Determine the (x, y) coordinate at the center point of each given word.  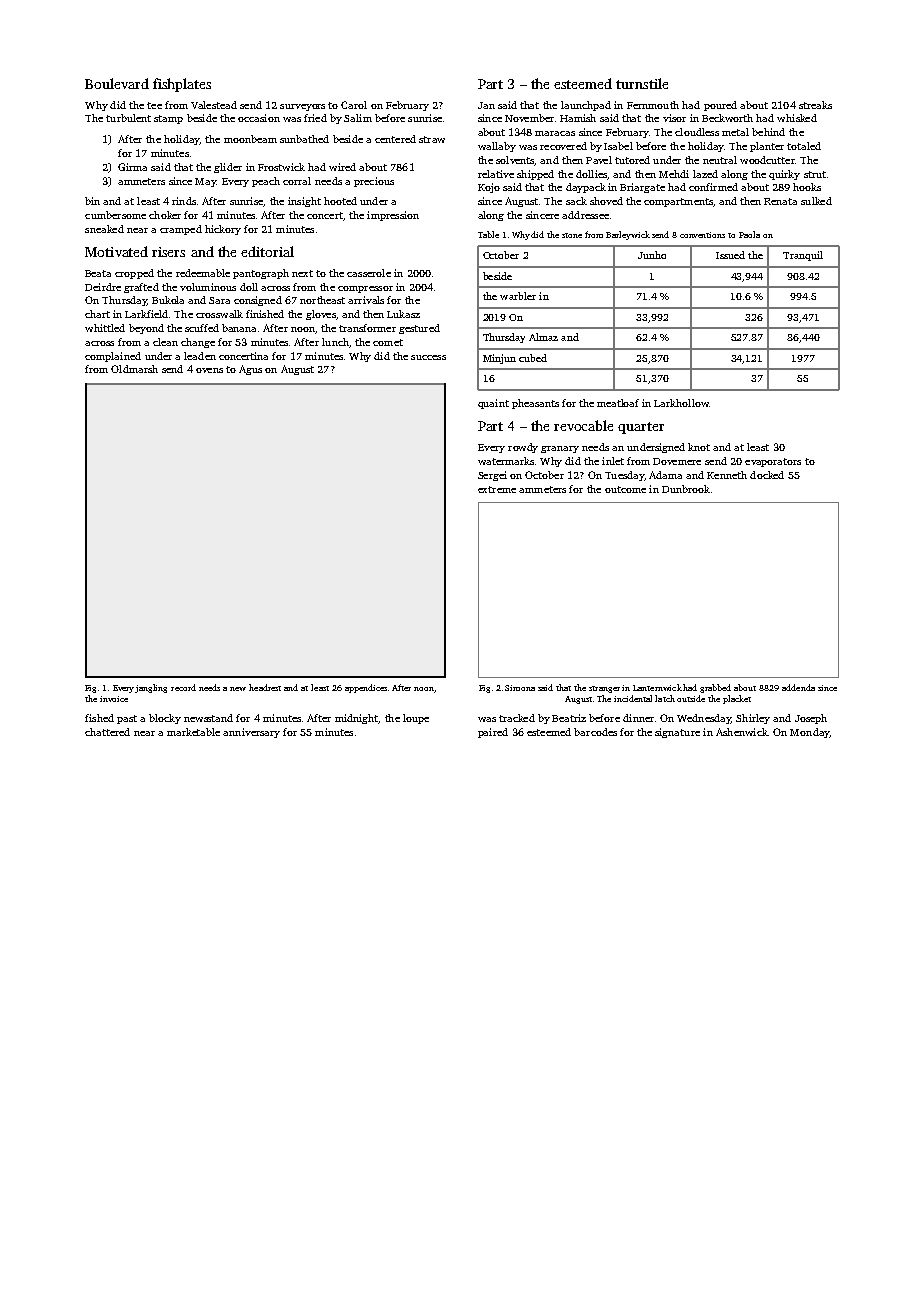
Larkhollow (681, 403)
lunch (335, 342)
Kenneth (727, 475)
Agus (250, 370)
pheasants (535, 404)
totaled (804, 146)
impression (393, 216)
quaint (493, 404)
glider (228, 168)
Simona (520, 688)
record (183, 687)
